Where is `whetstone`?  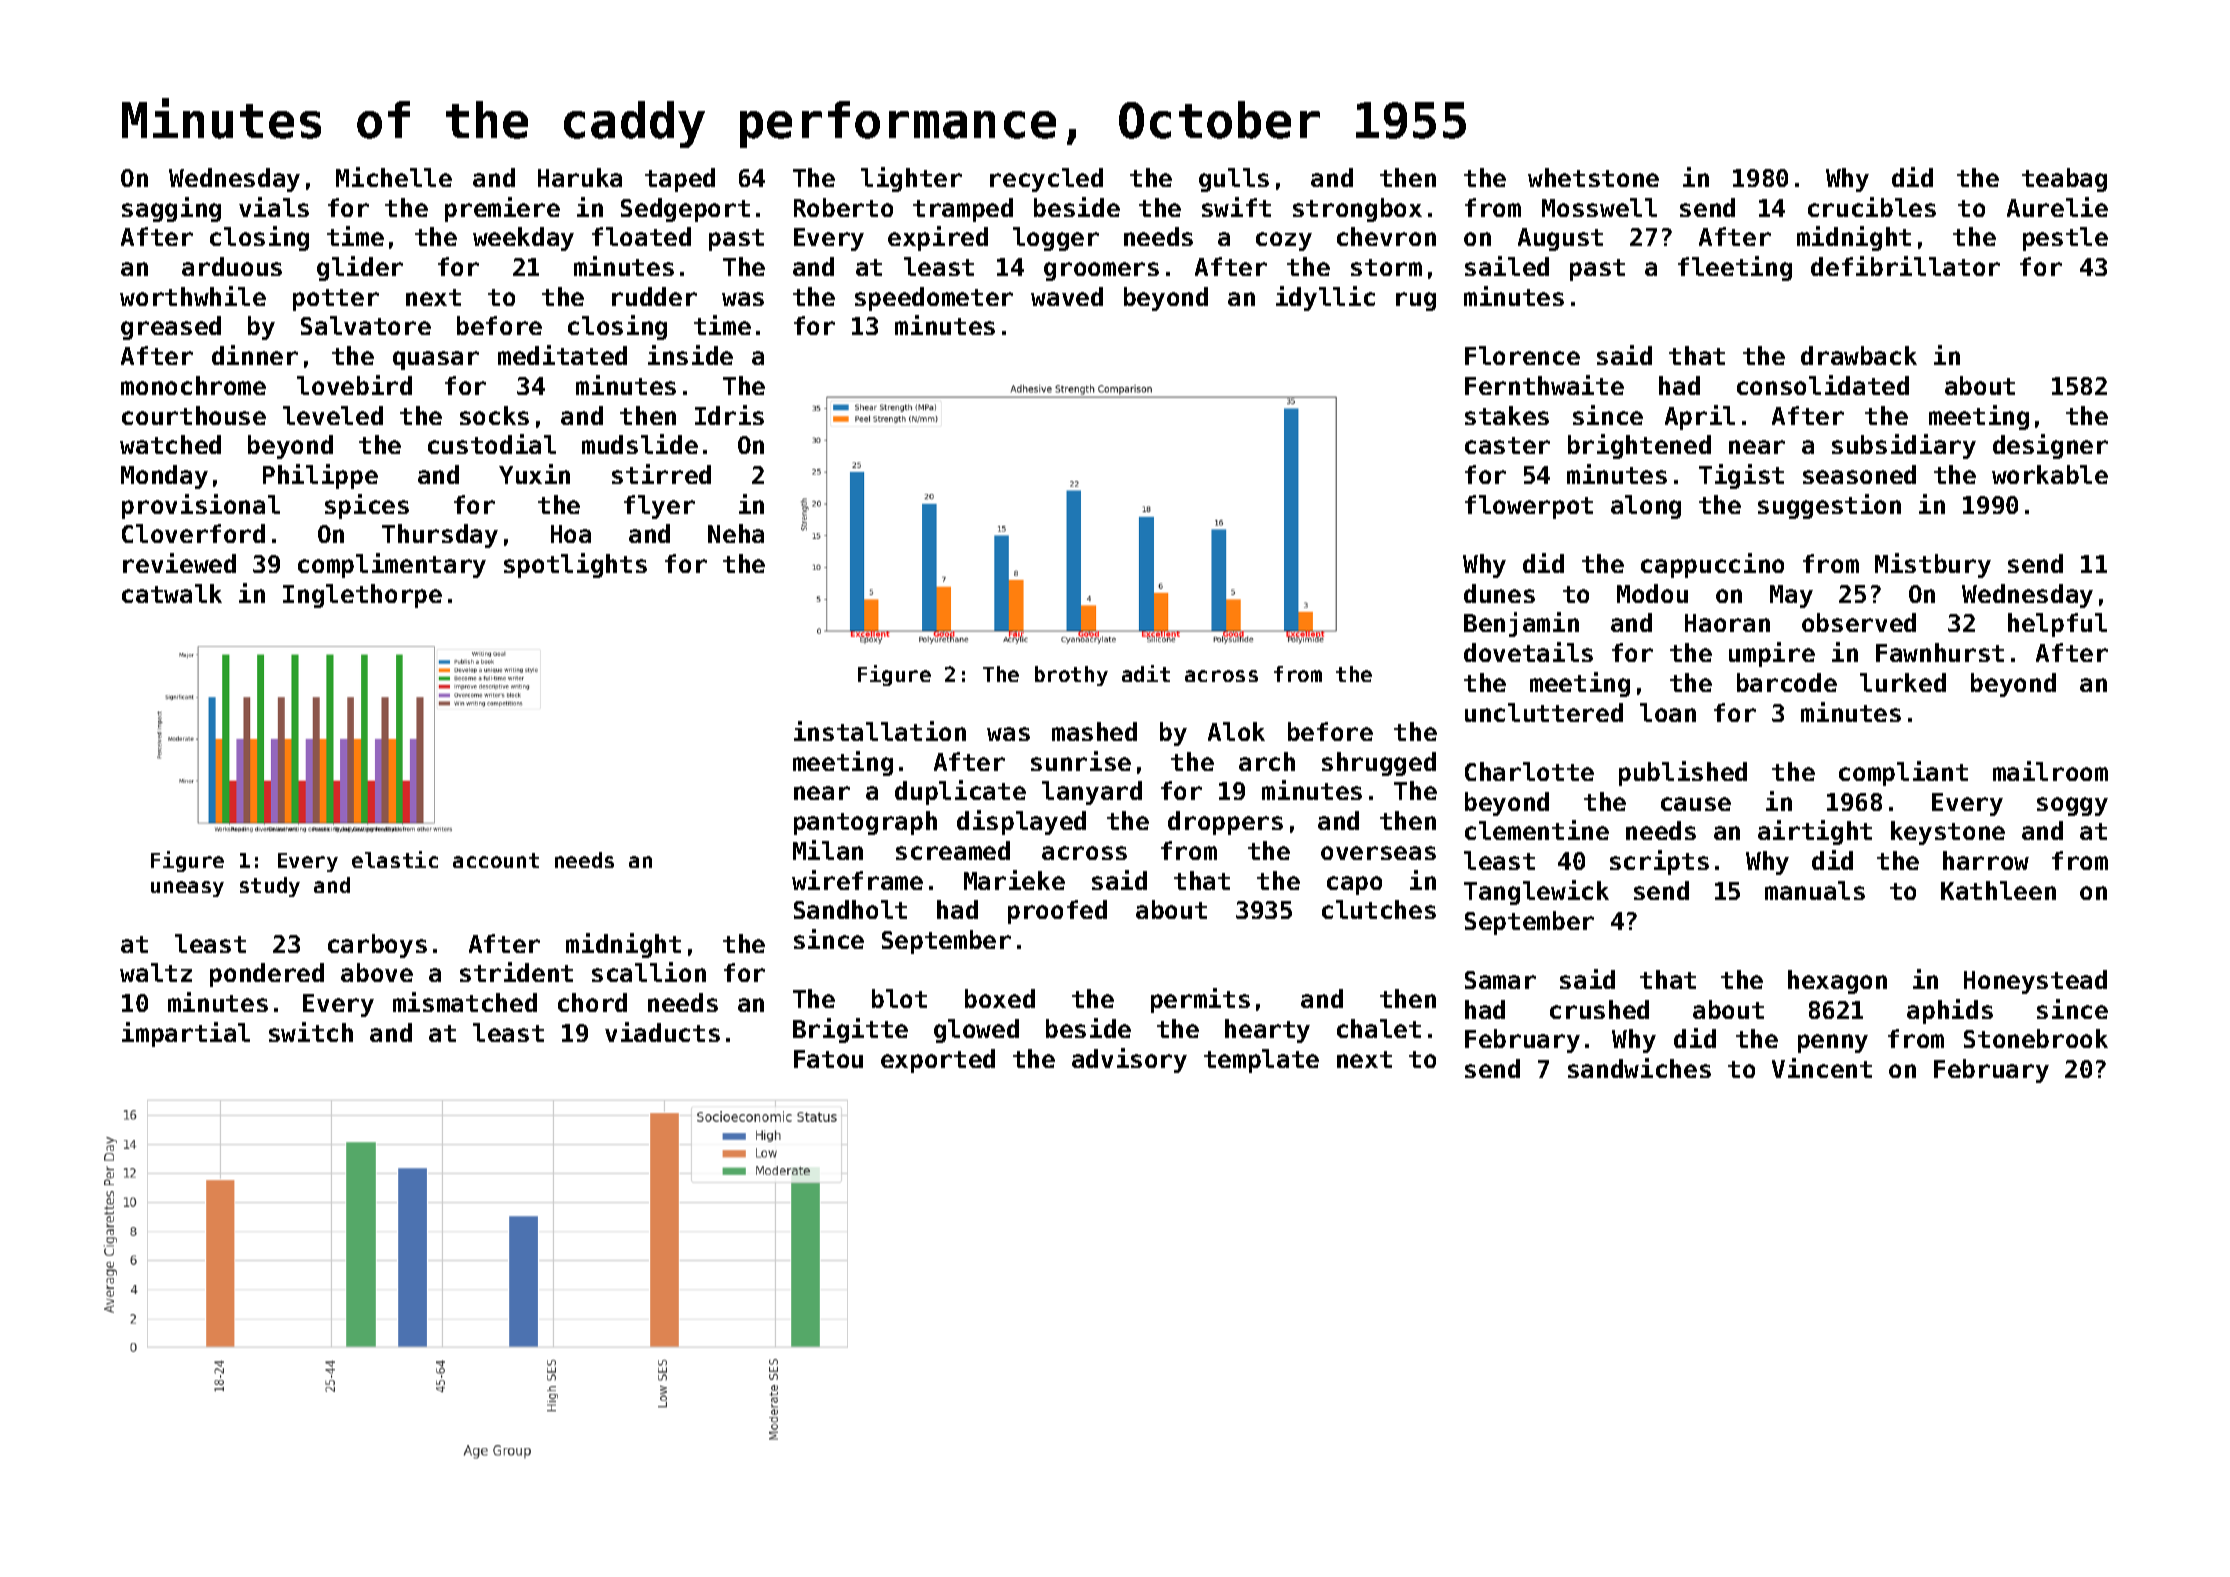 whetstone is located at coordinates (1593, 177).
